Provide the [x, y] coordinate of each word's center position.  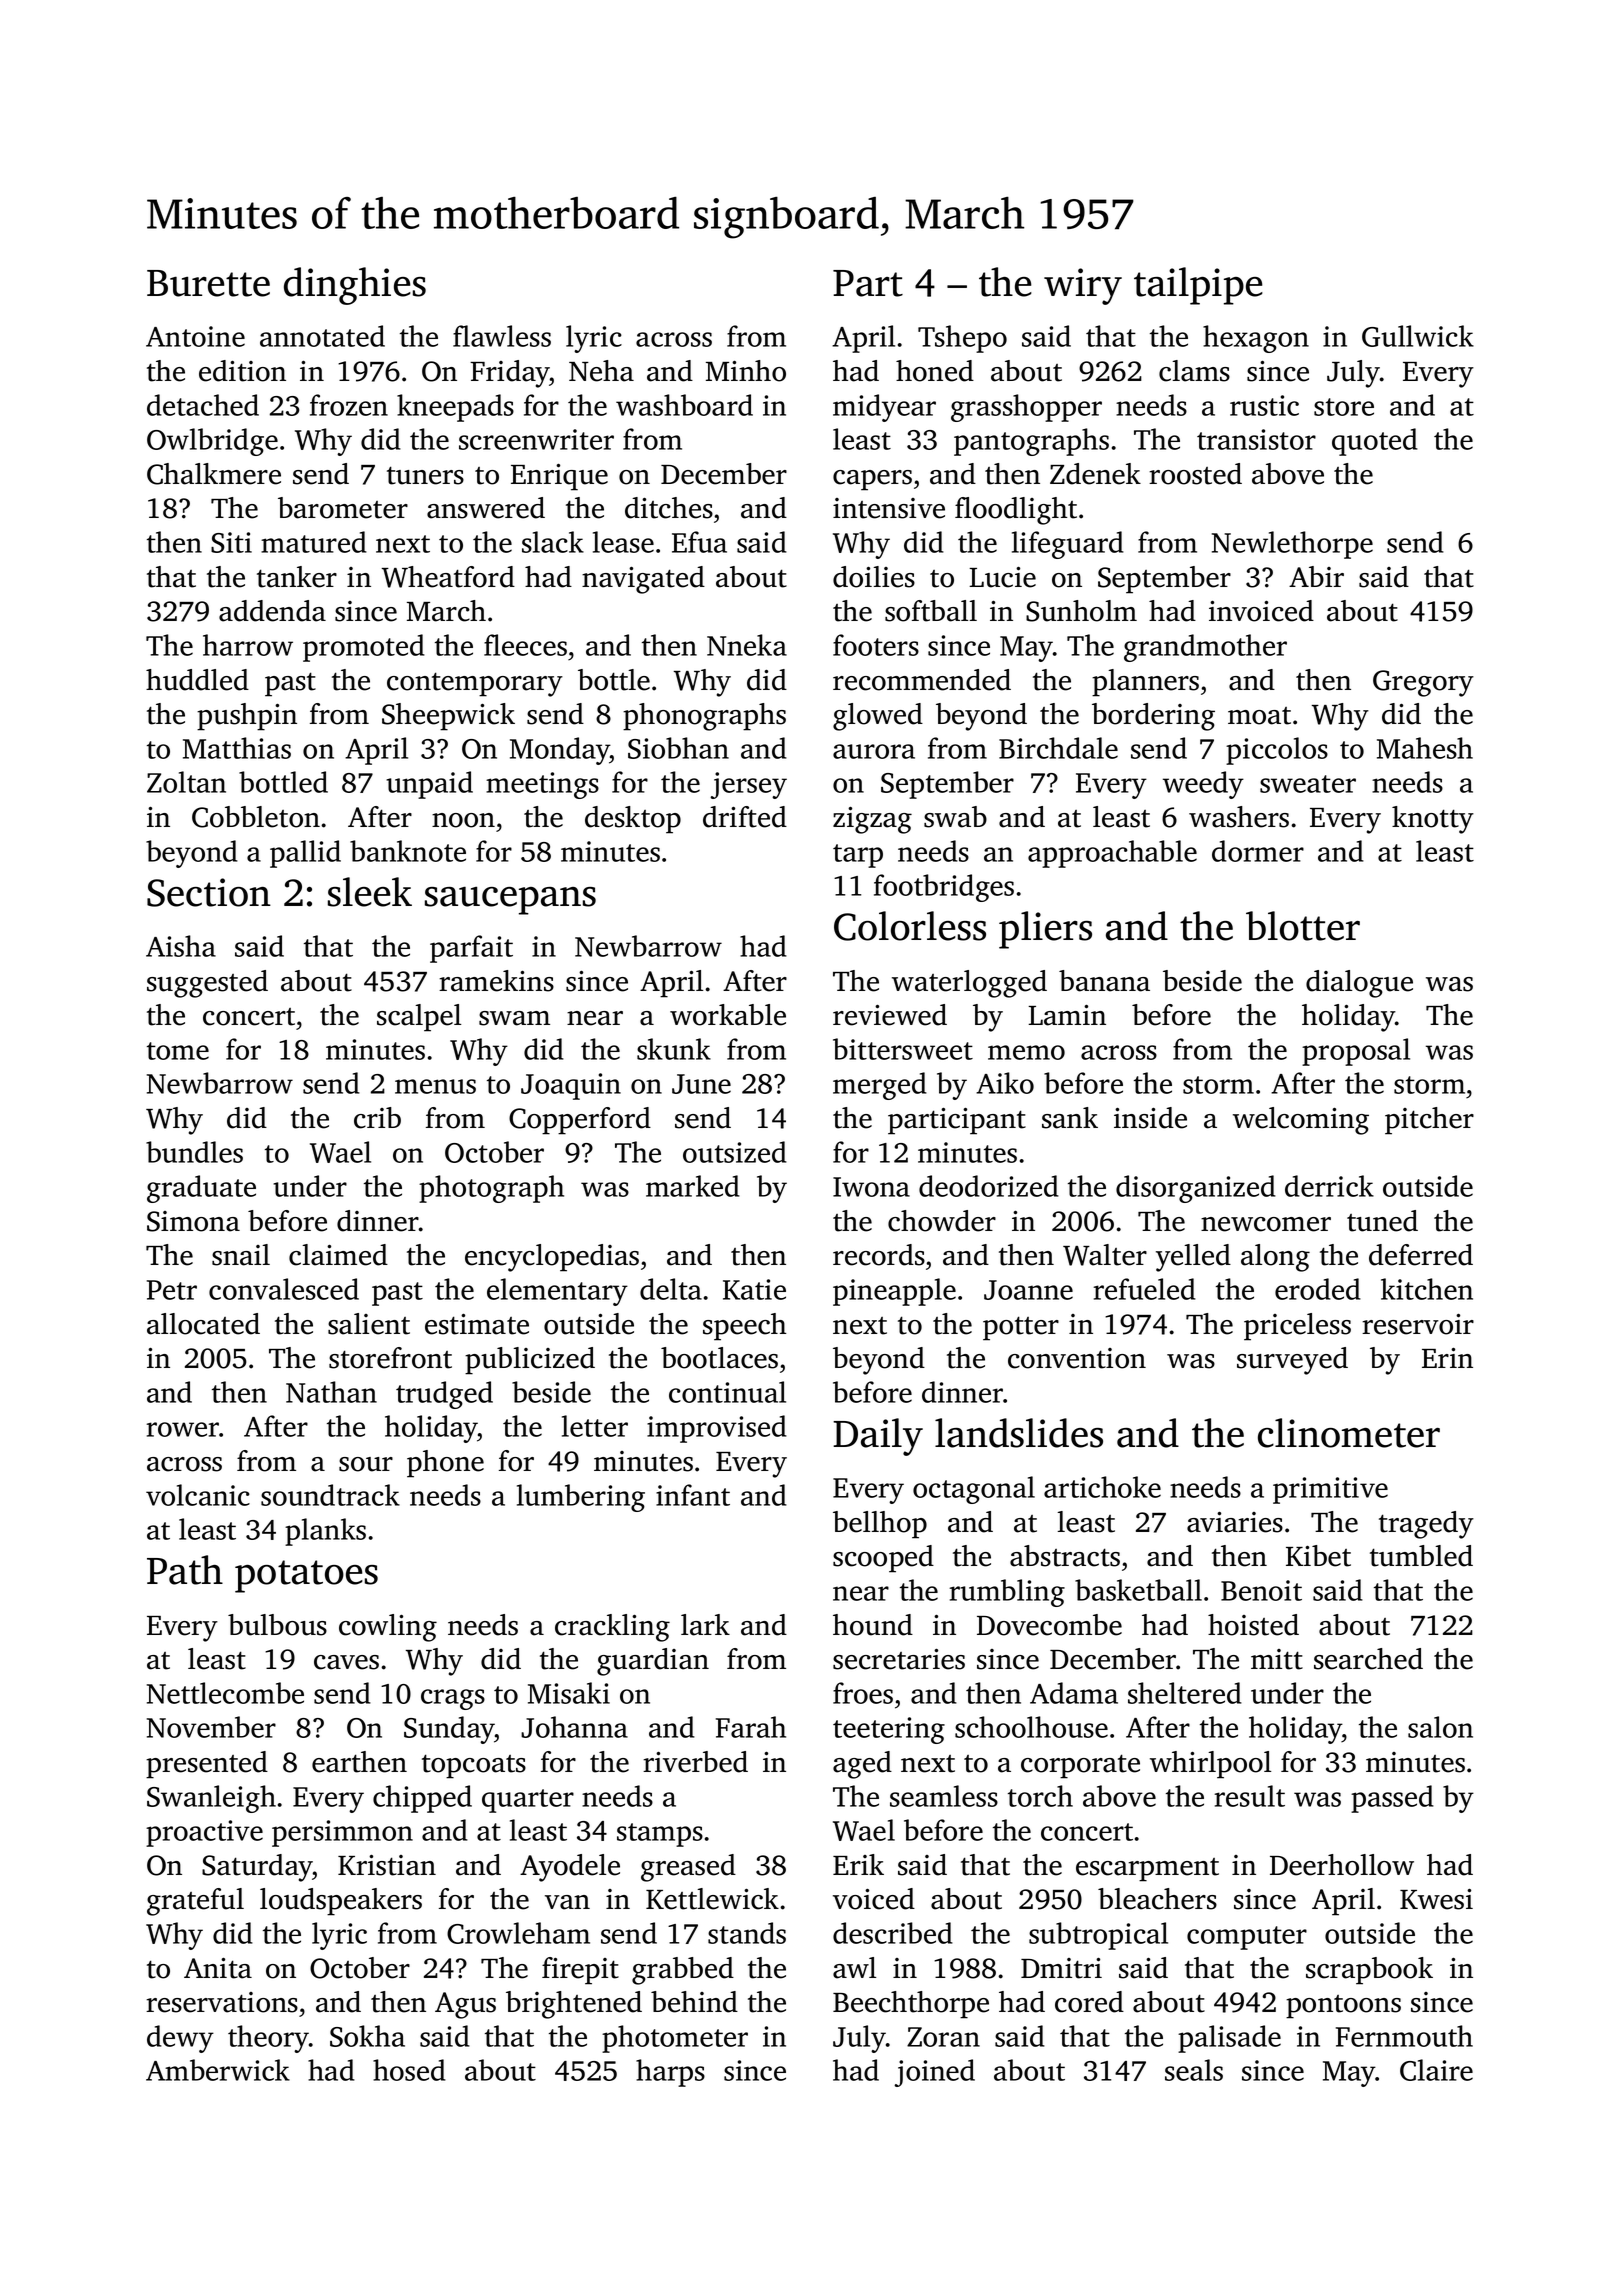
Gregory [1423, 683]
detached [203, 405]
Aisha [181, 946]
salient [369, 1324]
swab [955, 817]
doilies [874, 577]
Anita [218, 1968]
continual [727, 1392]
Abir [1316, 576]
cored [1089, 2002]
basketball [1138, 1590]
